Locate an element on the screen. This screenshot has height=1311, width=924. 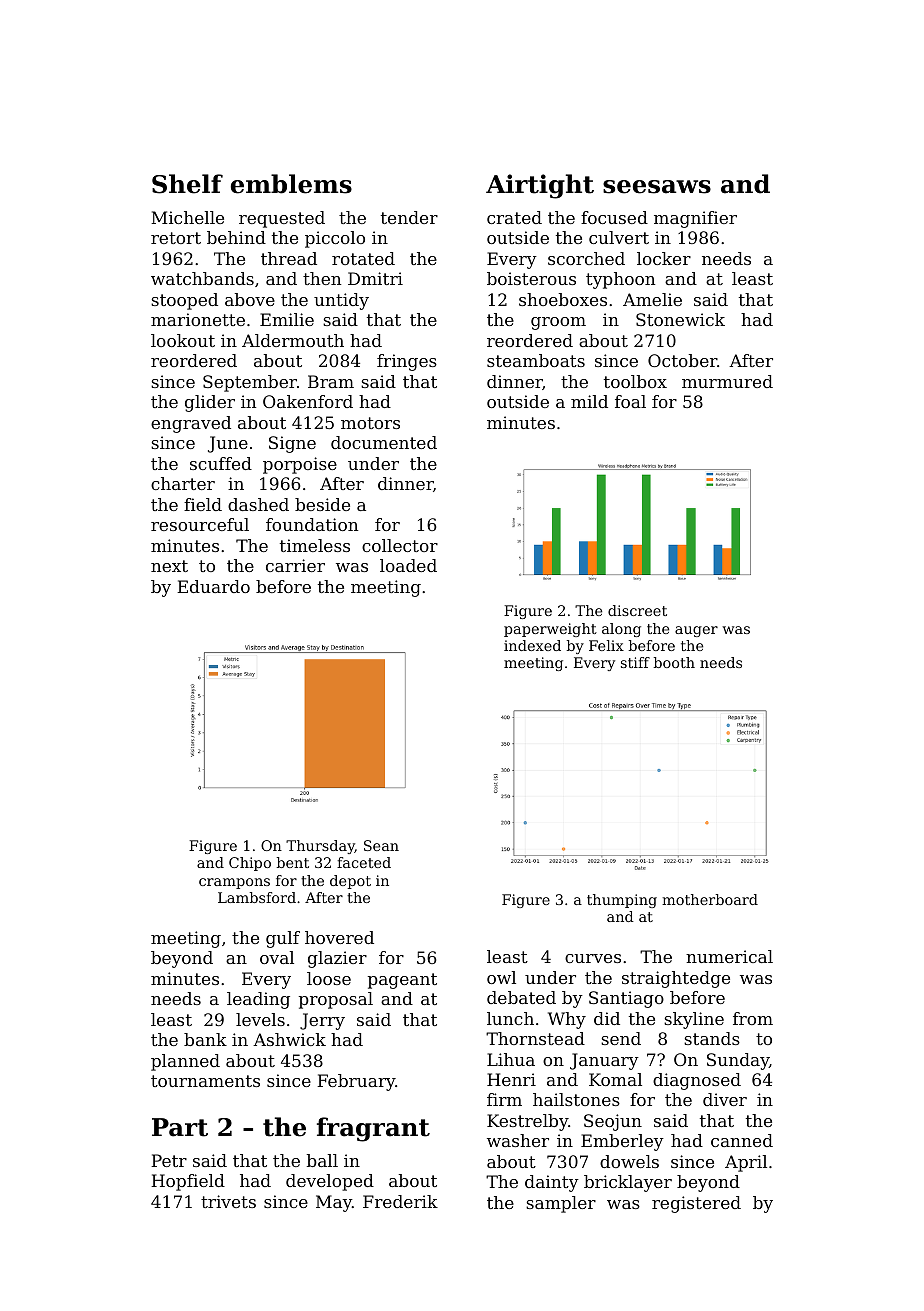
steamboats is located at coordinates (536, 360).
